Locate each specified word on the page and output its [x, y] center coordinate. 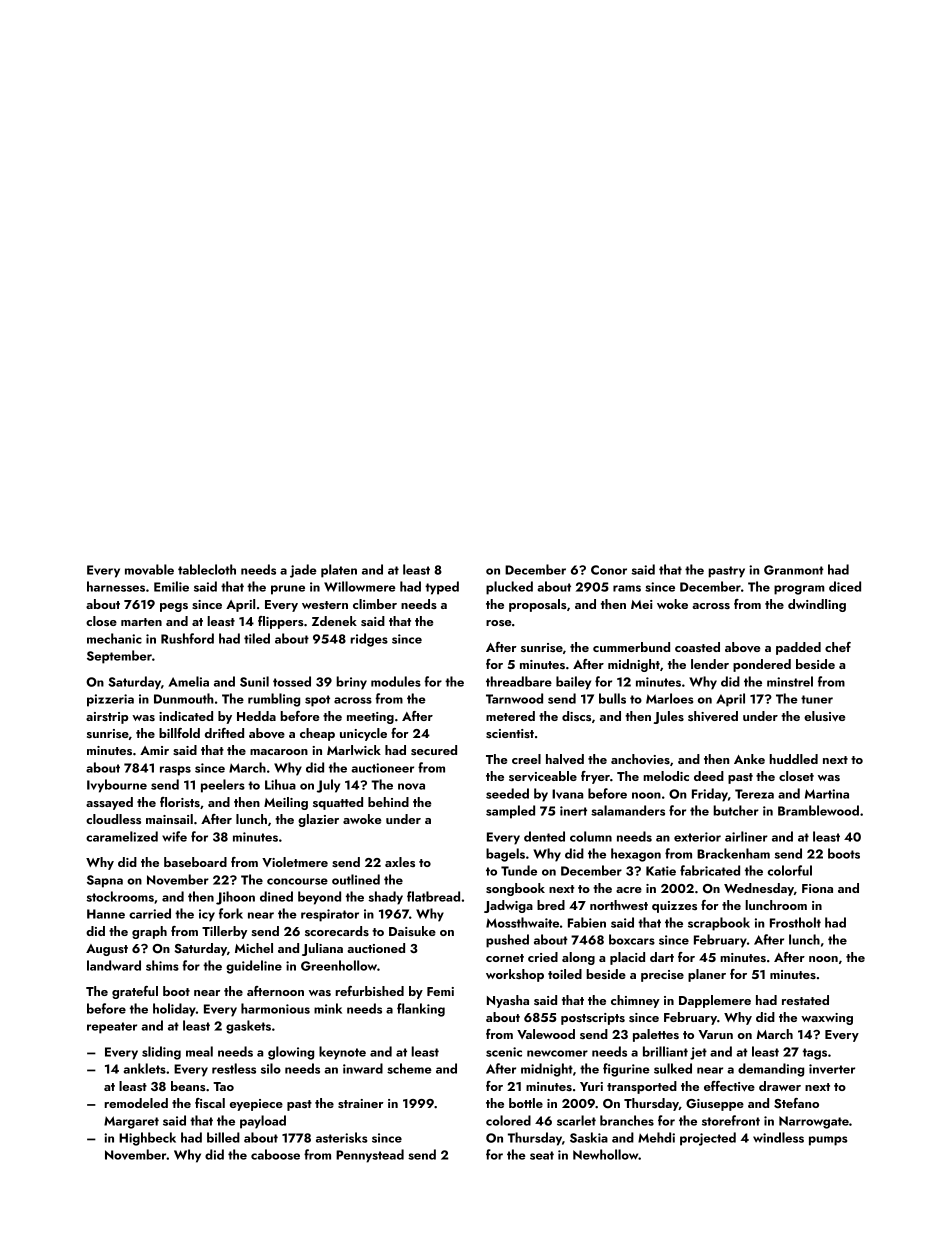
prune [288, 590]
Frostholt [795, 922]
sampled [510, 812]
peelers [223, 786]
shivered [713, 716]
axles [400, 862]
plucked [509, 588]
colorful [790, 870]
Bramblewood [818, 810]
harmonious [275, 1008]
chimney [635, 1001]
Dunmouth [184, 698]
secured [434, 750]
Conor [609, 570]
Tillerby [224, 932]
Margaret [131, 1122]
